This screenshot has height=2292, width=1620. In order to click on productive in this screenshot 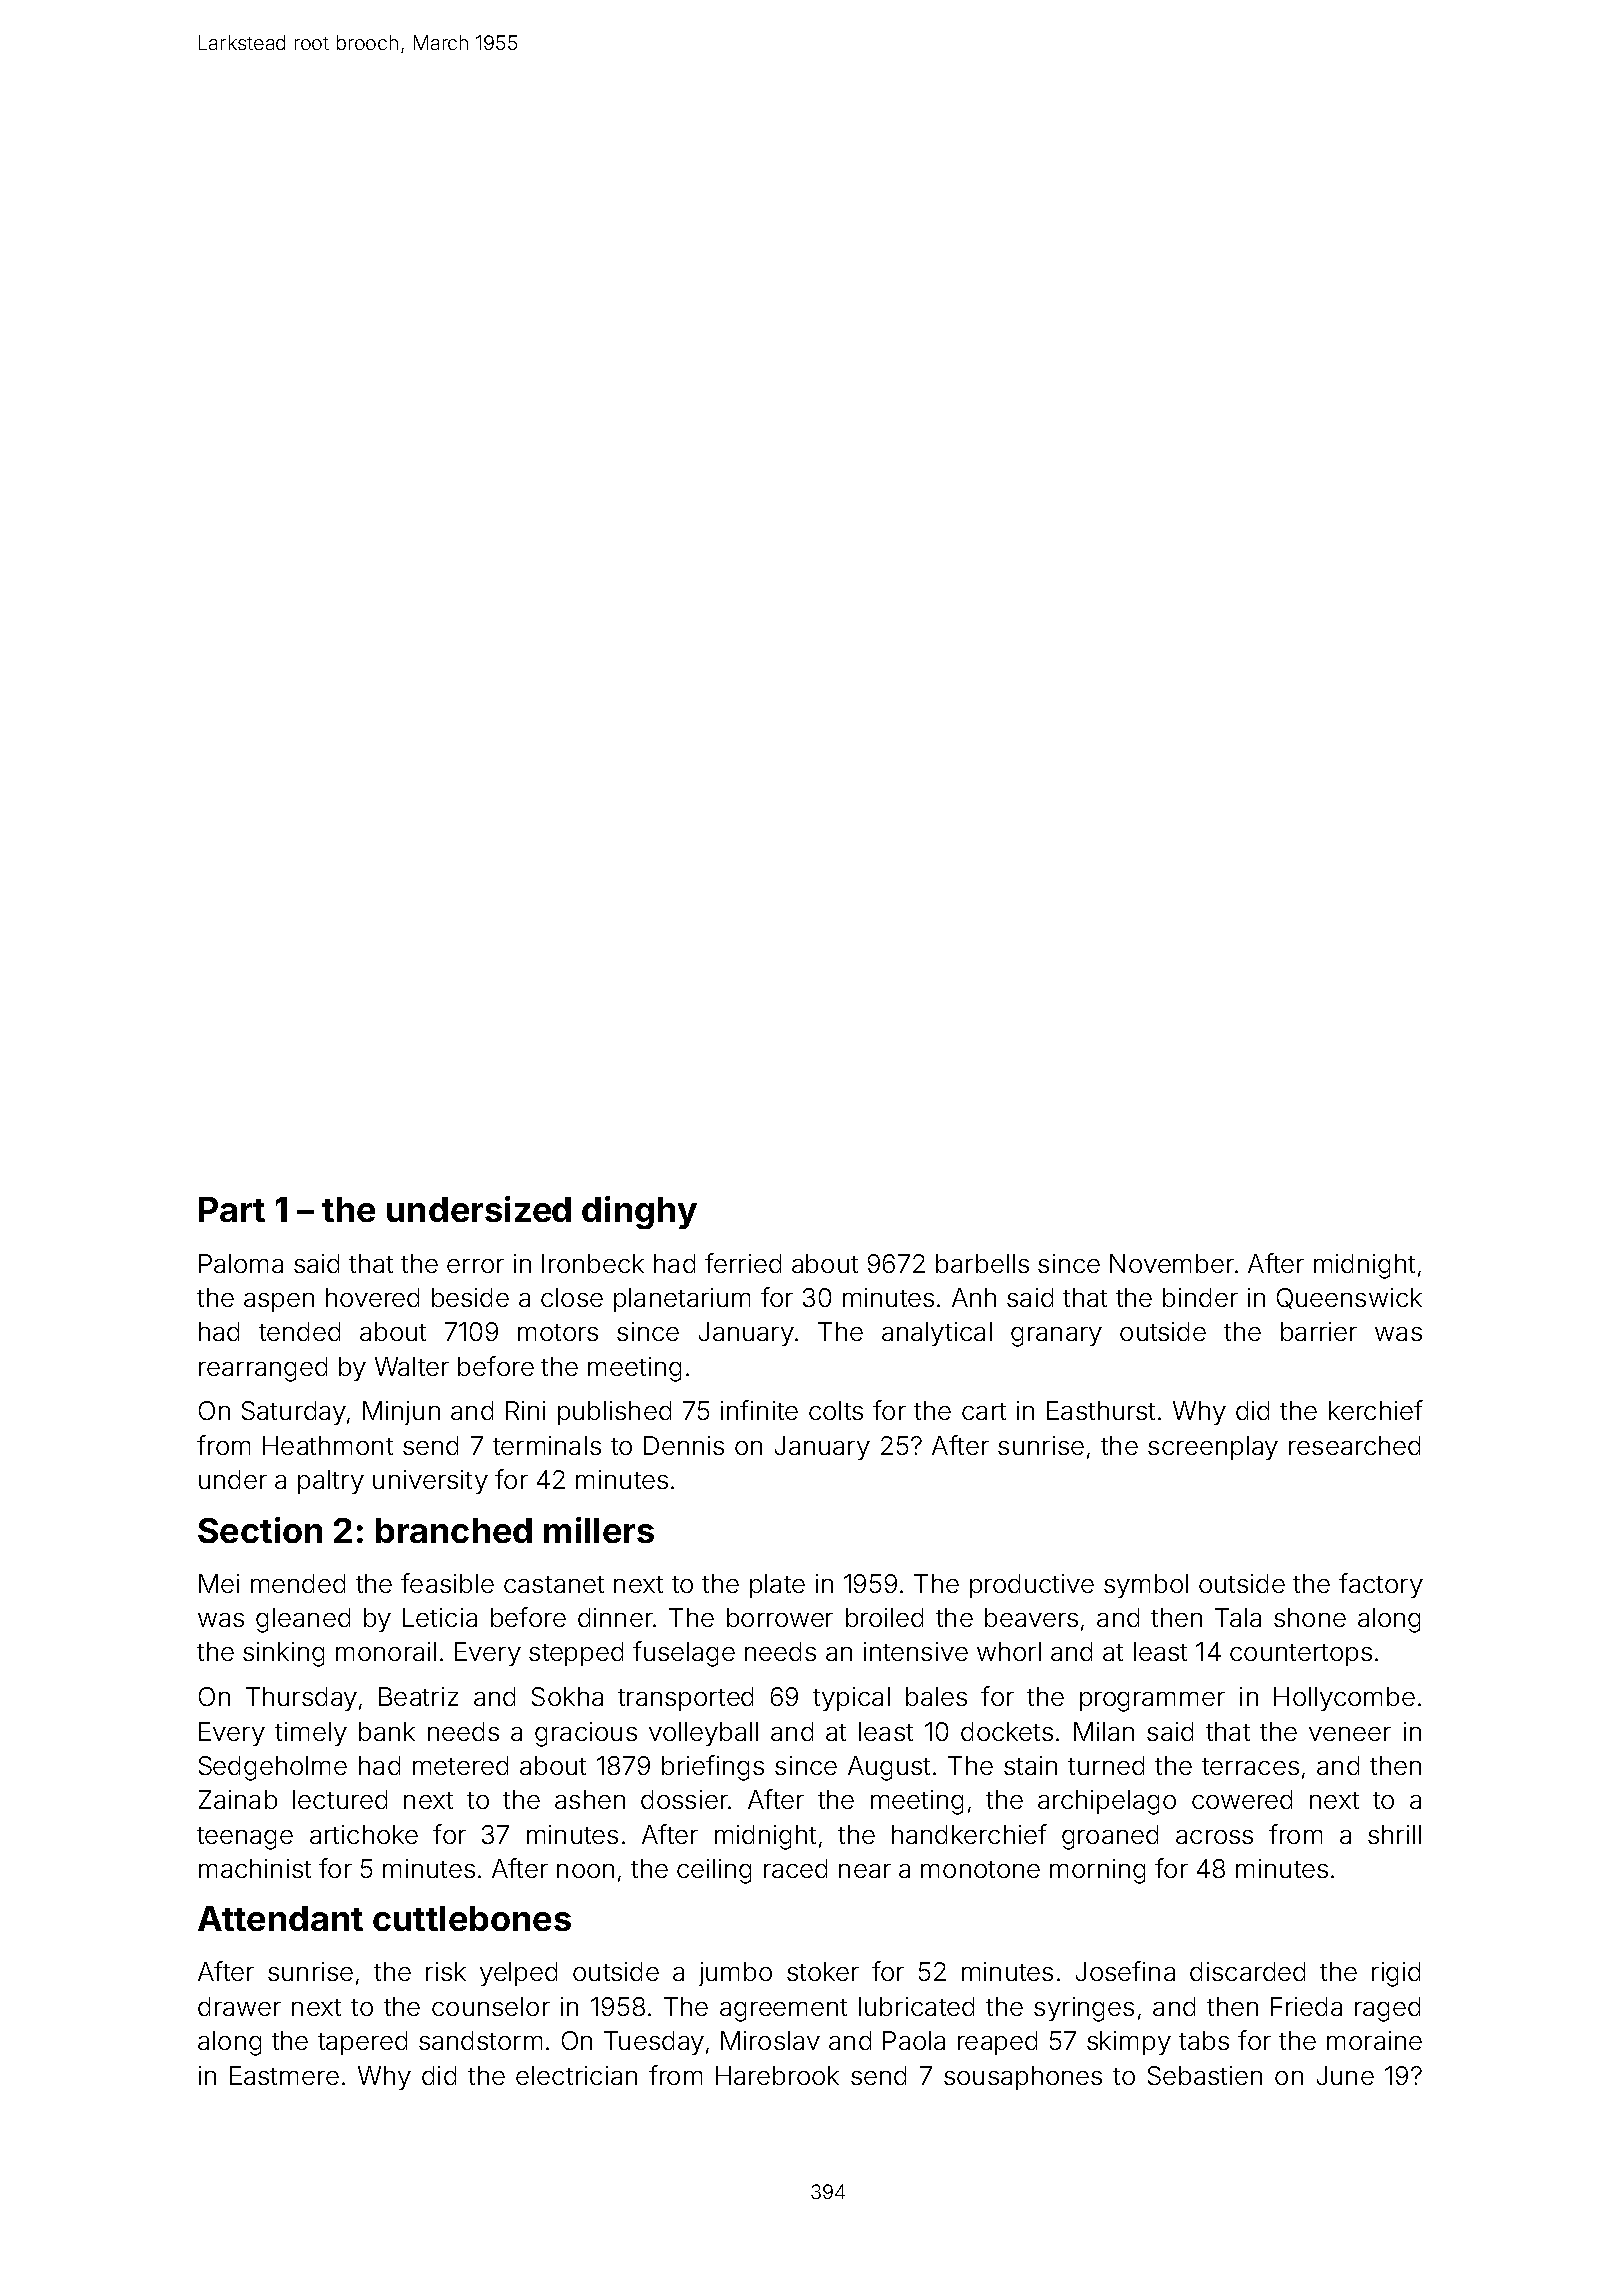, I will do `click(1032, 1586)`.
